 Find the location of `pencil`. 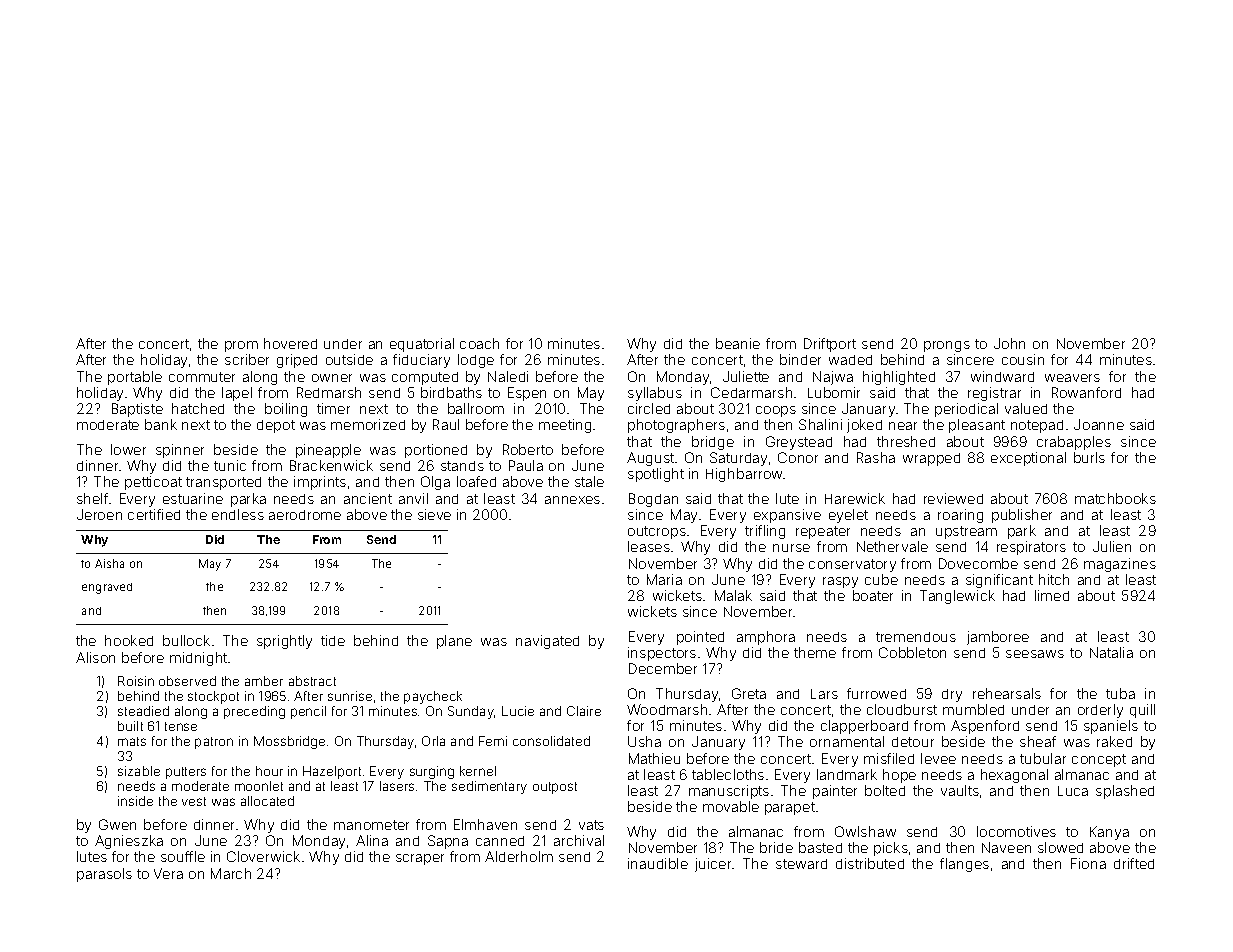

pencil is located at coordinates (308, 712).
